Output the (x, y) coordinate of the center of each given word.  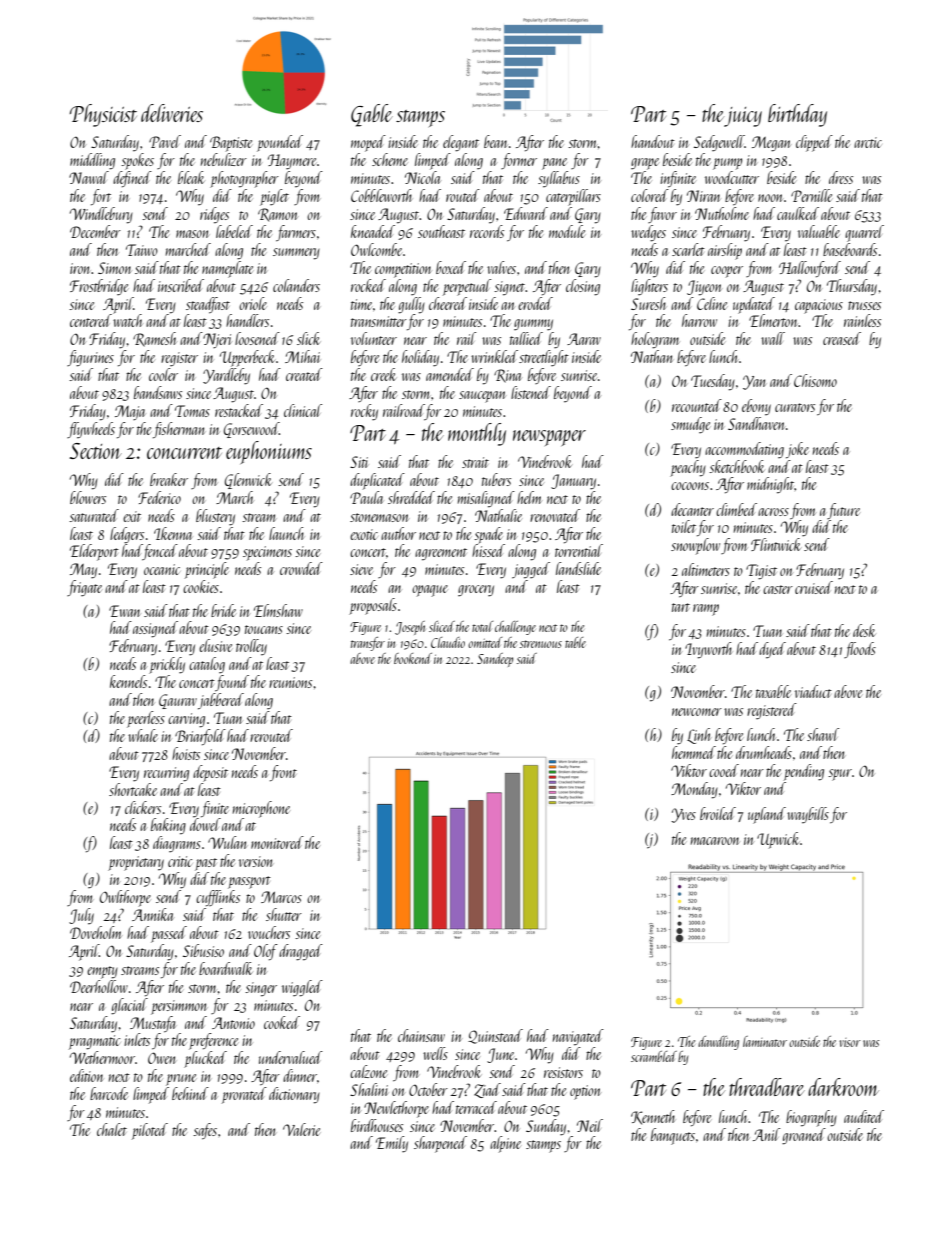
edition (86, 1075)
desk (864, 630)
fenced (160, 552)
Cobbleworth (381, 195)
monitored (277, 842)
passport (249, 882)
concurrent (184, 453)
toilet (684, 526)
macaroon (715, 841)
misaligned (486, 499)
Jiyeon (704, 288)
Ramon (278, 215)
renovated (555, 515)
